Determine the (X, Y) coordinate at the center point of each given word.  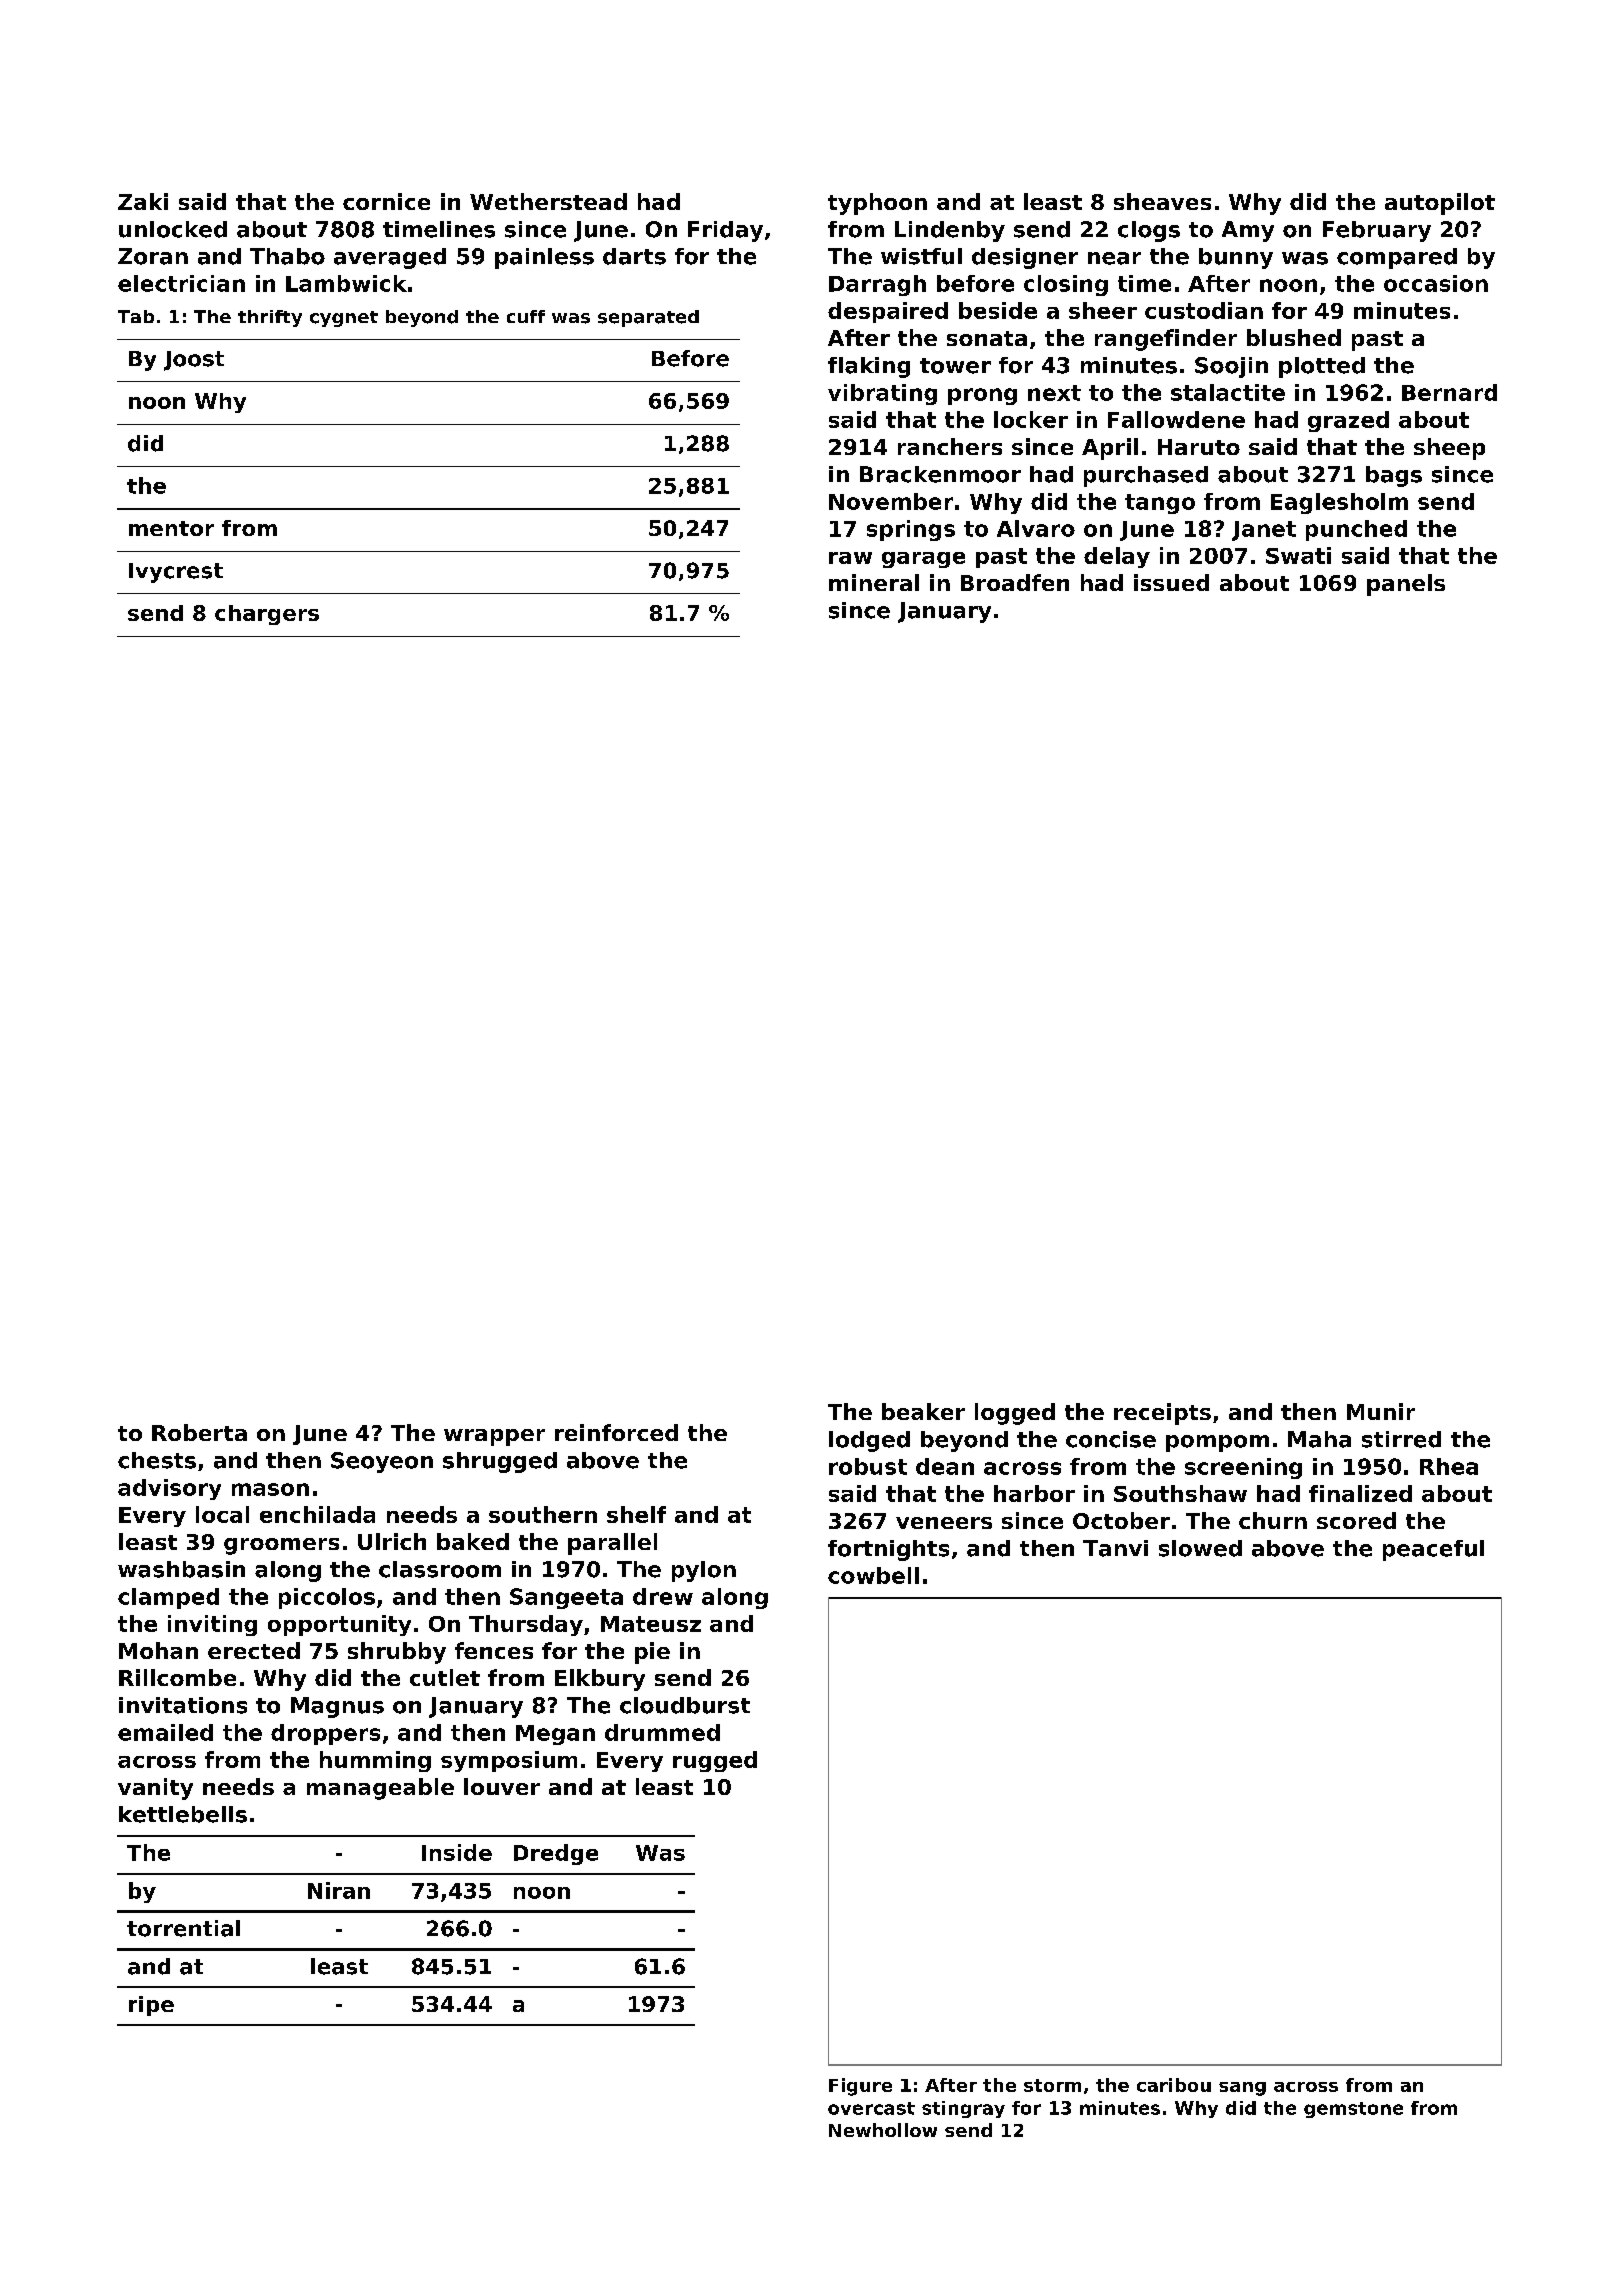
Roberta (199, 1432)
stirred (1401, 1439)
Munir (1381, 1411)
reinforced (616, 1432)
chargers (267, 615)
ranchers (950, 446)
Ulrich (392, 1541)
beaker (923, 1411)
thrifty (270, 318)
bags (1394, 476)
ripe (151, 2006)
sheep (1449, 449)
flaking (869, 367)
